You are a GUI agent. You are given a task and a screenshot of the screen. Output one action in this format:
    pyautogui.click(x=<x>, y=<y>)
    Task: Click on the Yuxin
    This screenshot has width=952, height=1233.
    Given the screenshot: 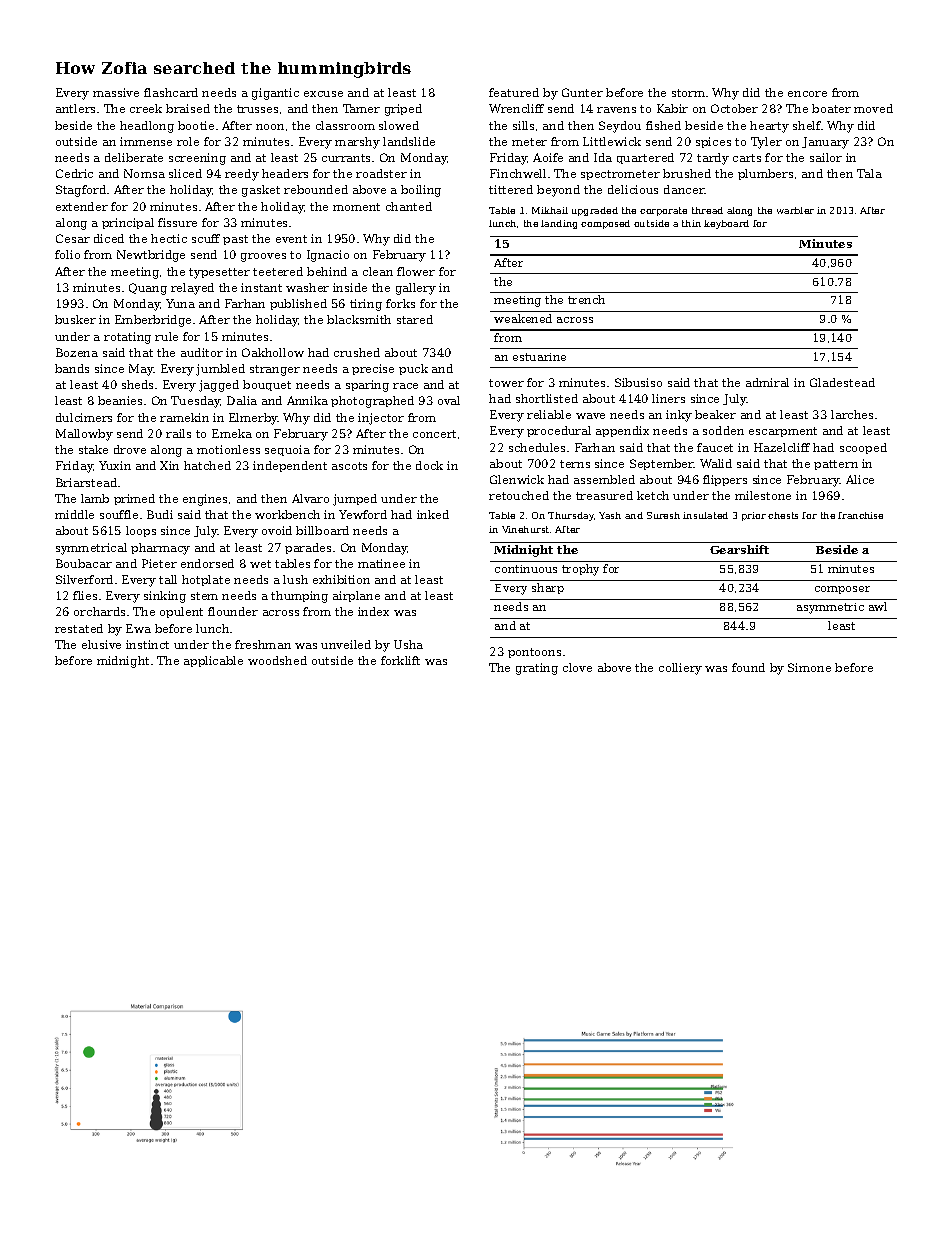 What is the action you would take?
    pyautogui.click(x=115, y=465)
